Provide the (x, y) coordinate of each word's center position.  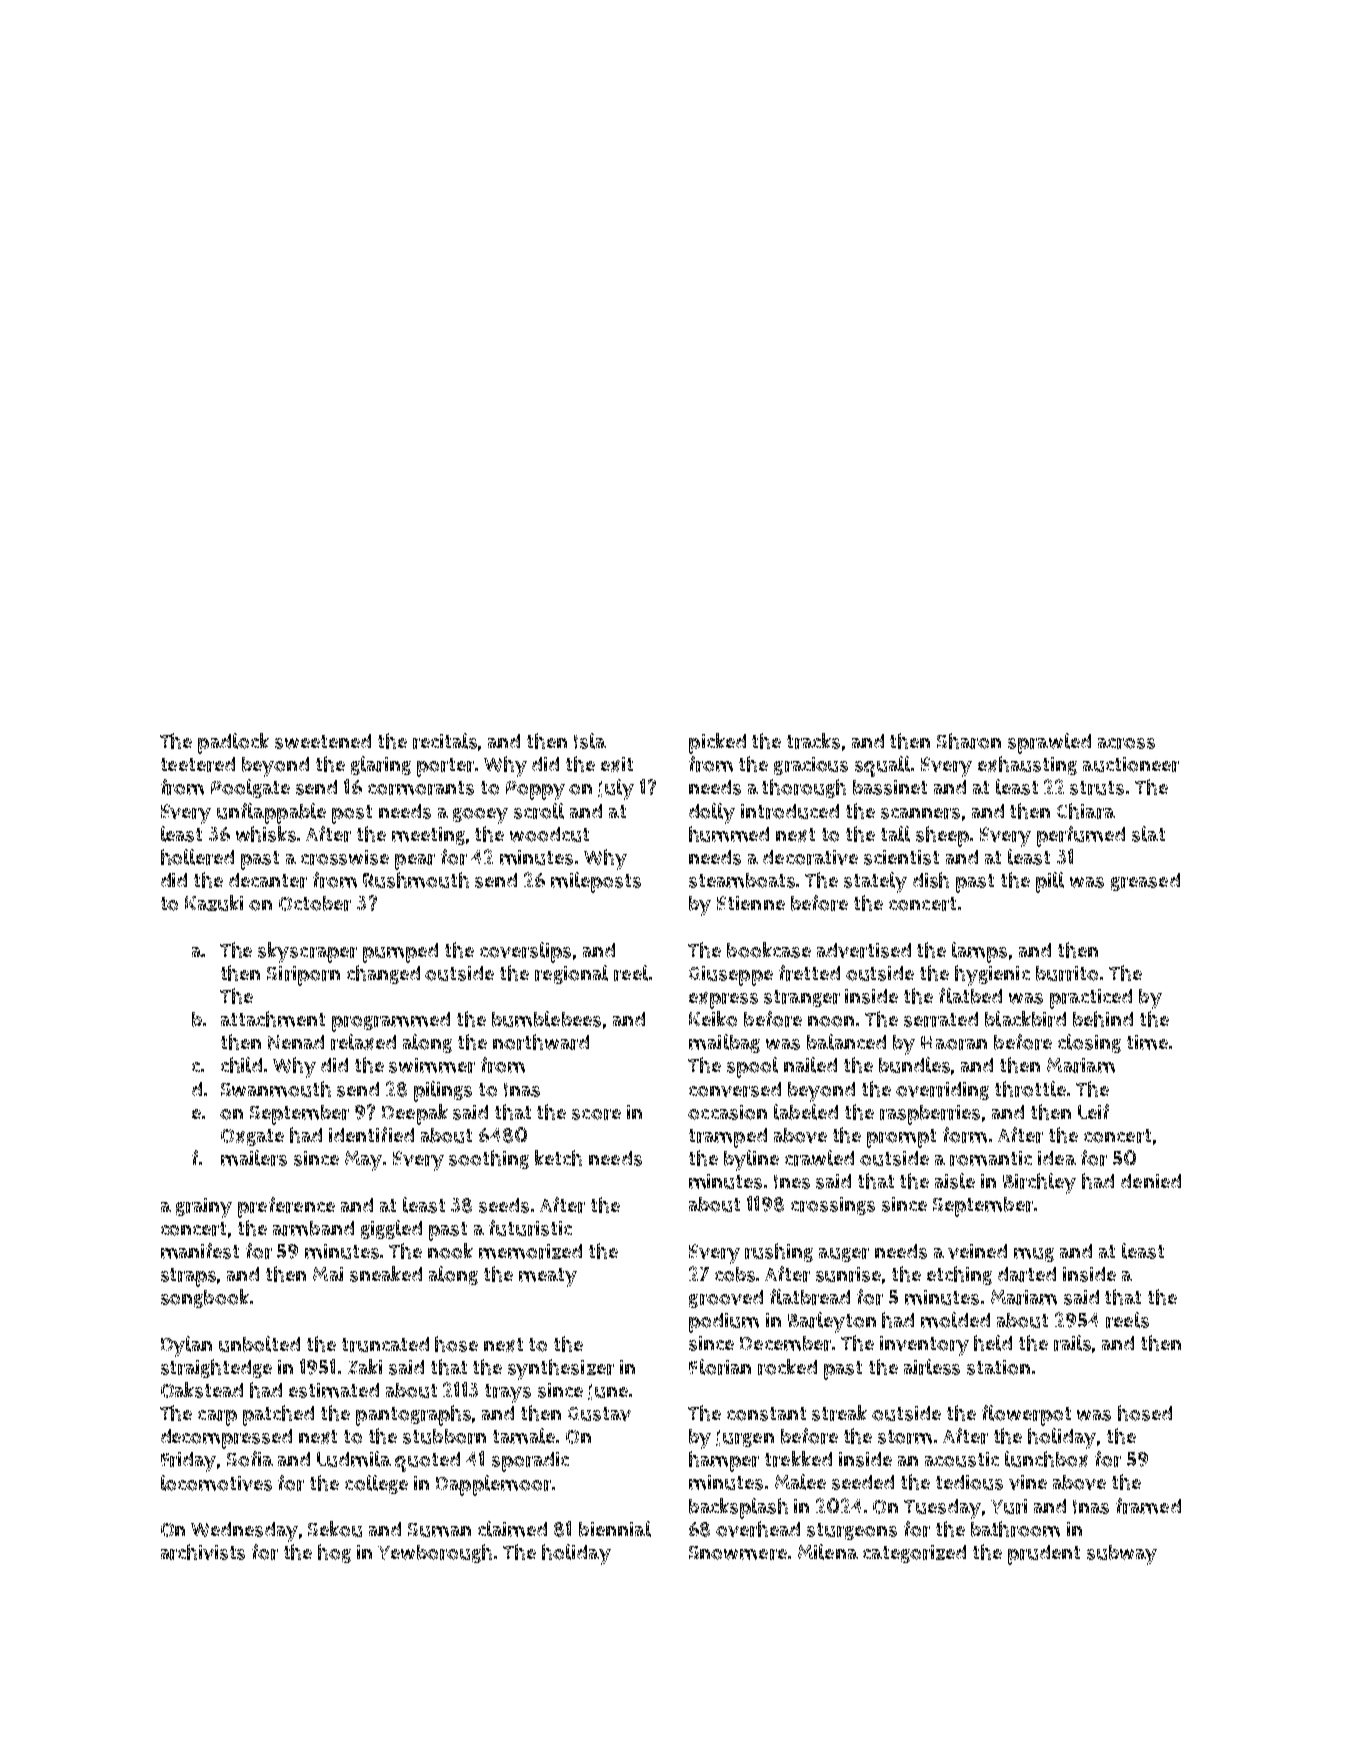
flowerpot (1026, 1415)
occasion (727, 1112)
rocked (787, 1367)
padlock (233, 743)
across (1126, 743)
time (1147, 1042)
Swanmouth (276, 1089)
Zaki (365, 1366)
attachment (273, 1019)
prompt (901, 1138)
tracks (813, 741)
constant (766, 1414)
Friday (188, 1462)
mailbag (724, 1043)
